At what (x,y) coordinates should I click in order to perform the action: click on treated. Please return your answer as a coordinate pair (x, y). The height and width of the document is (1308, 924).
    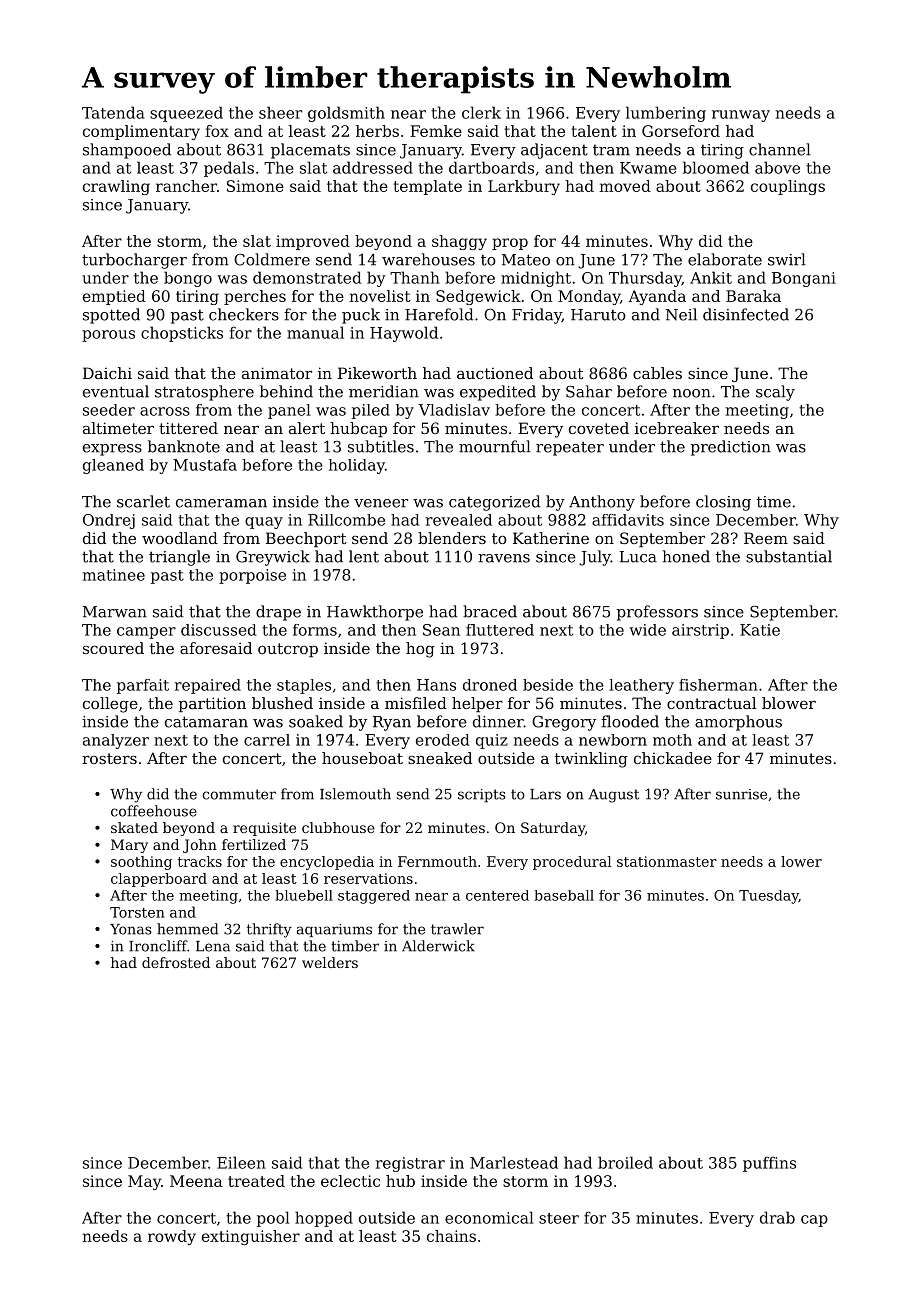
    Looking at the image, I should click on (256, 1181).
